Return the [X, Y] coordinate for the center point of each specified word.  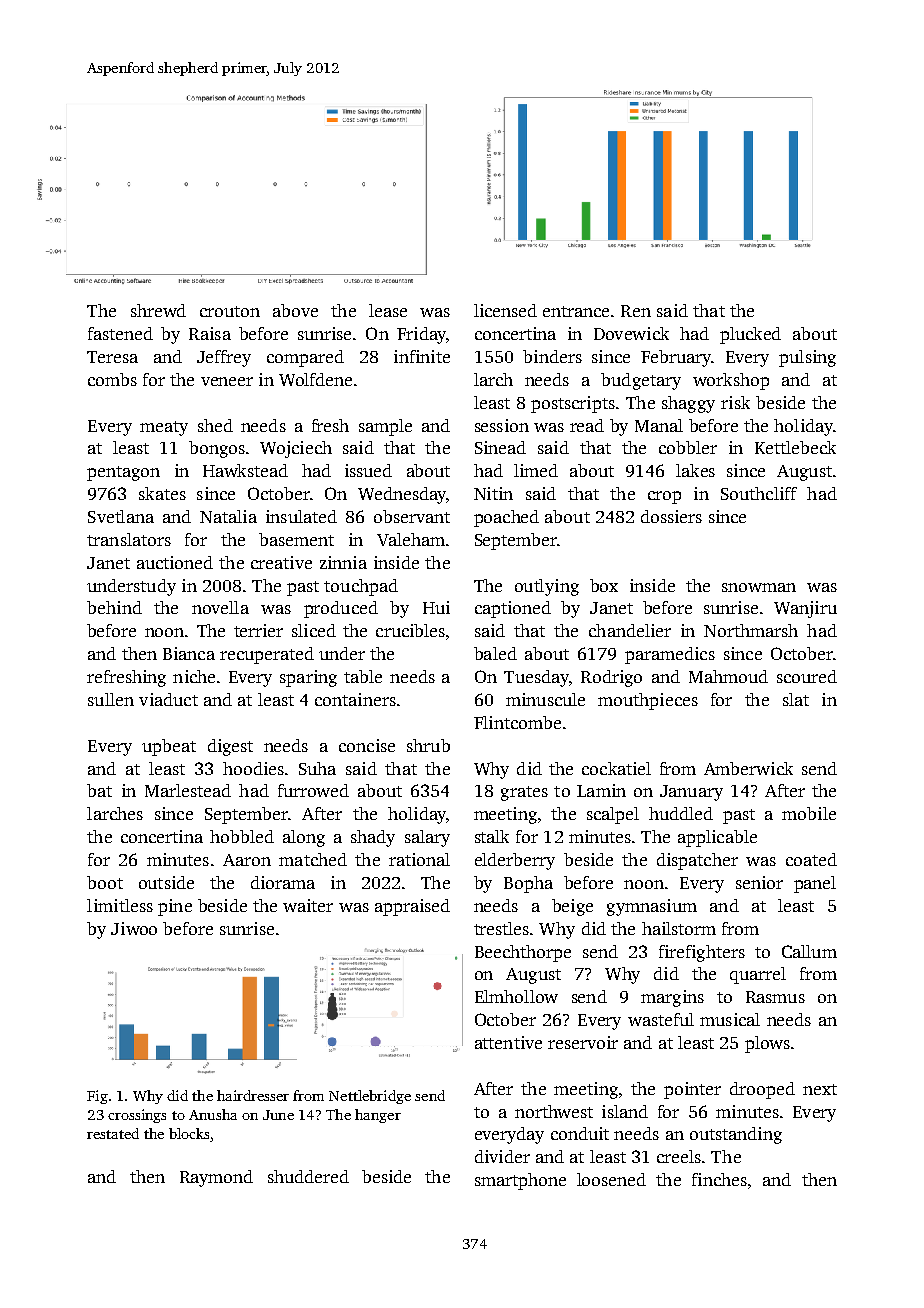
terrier [258, 630]
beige [572, 907]
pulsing [807, 358]
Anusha [213, 1114]
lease [388, 310]
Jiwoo [134, 928]
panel [815, 884]
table [363, 676]
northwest [554, 1111]
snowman [759, 587]
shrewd [158, 310]
